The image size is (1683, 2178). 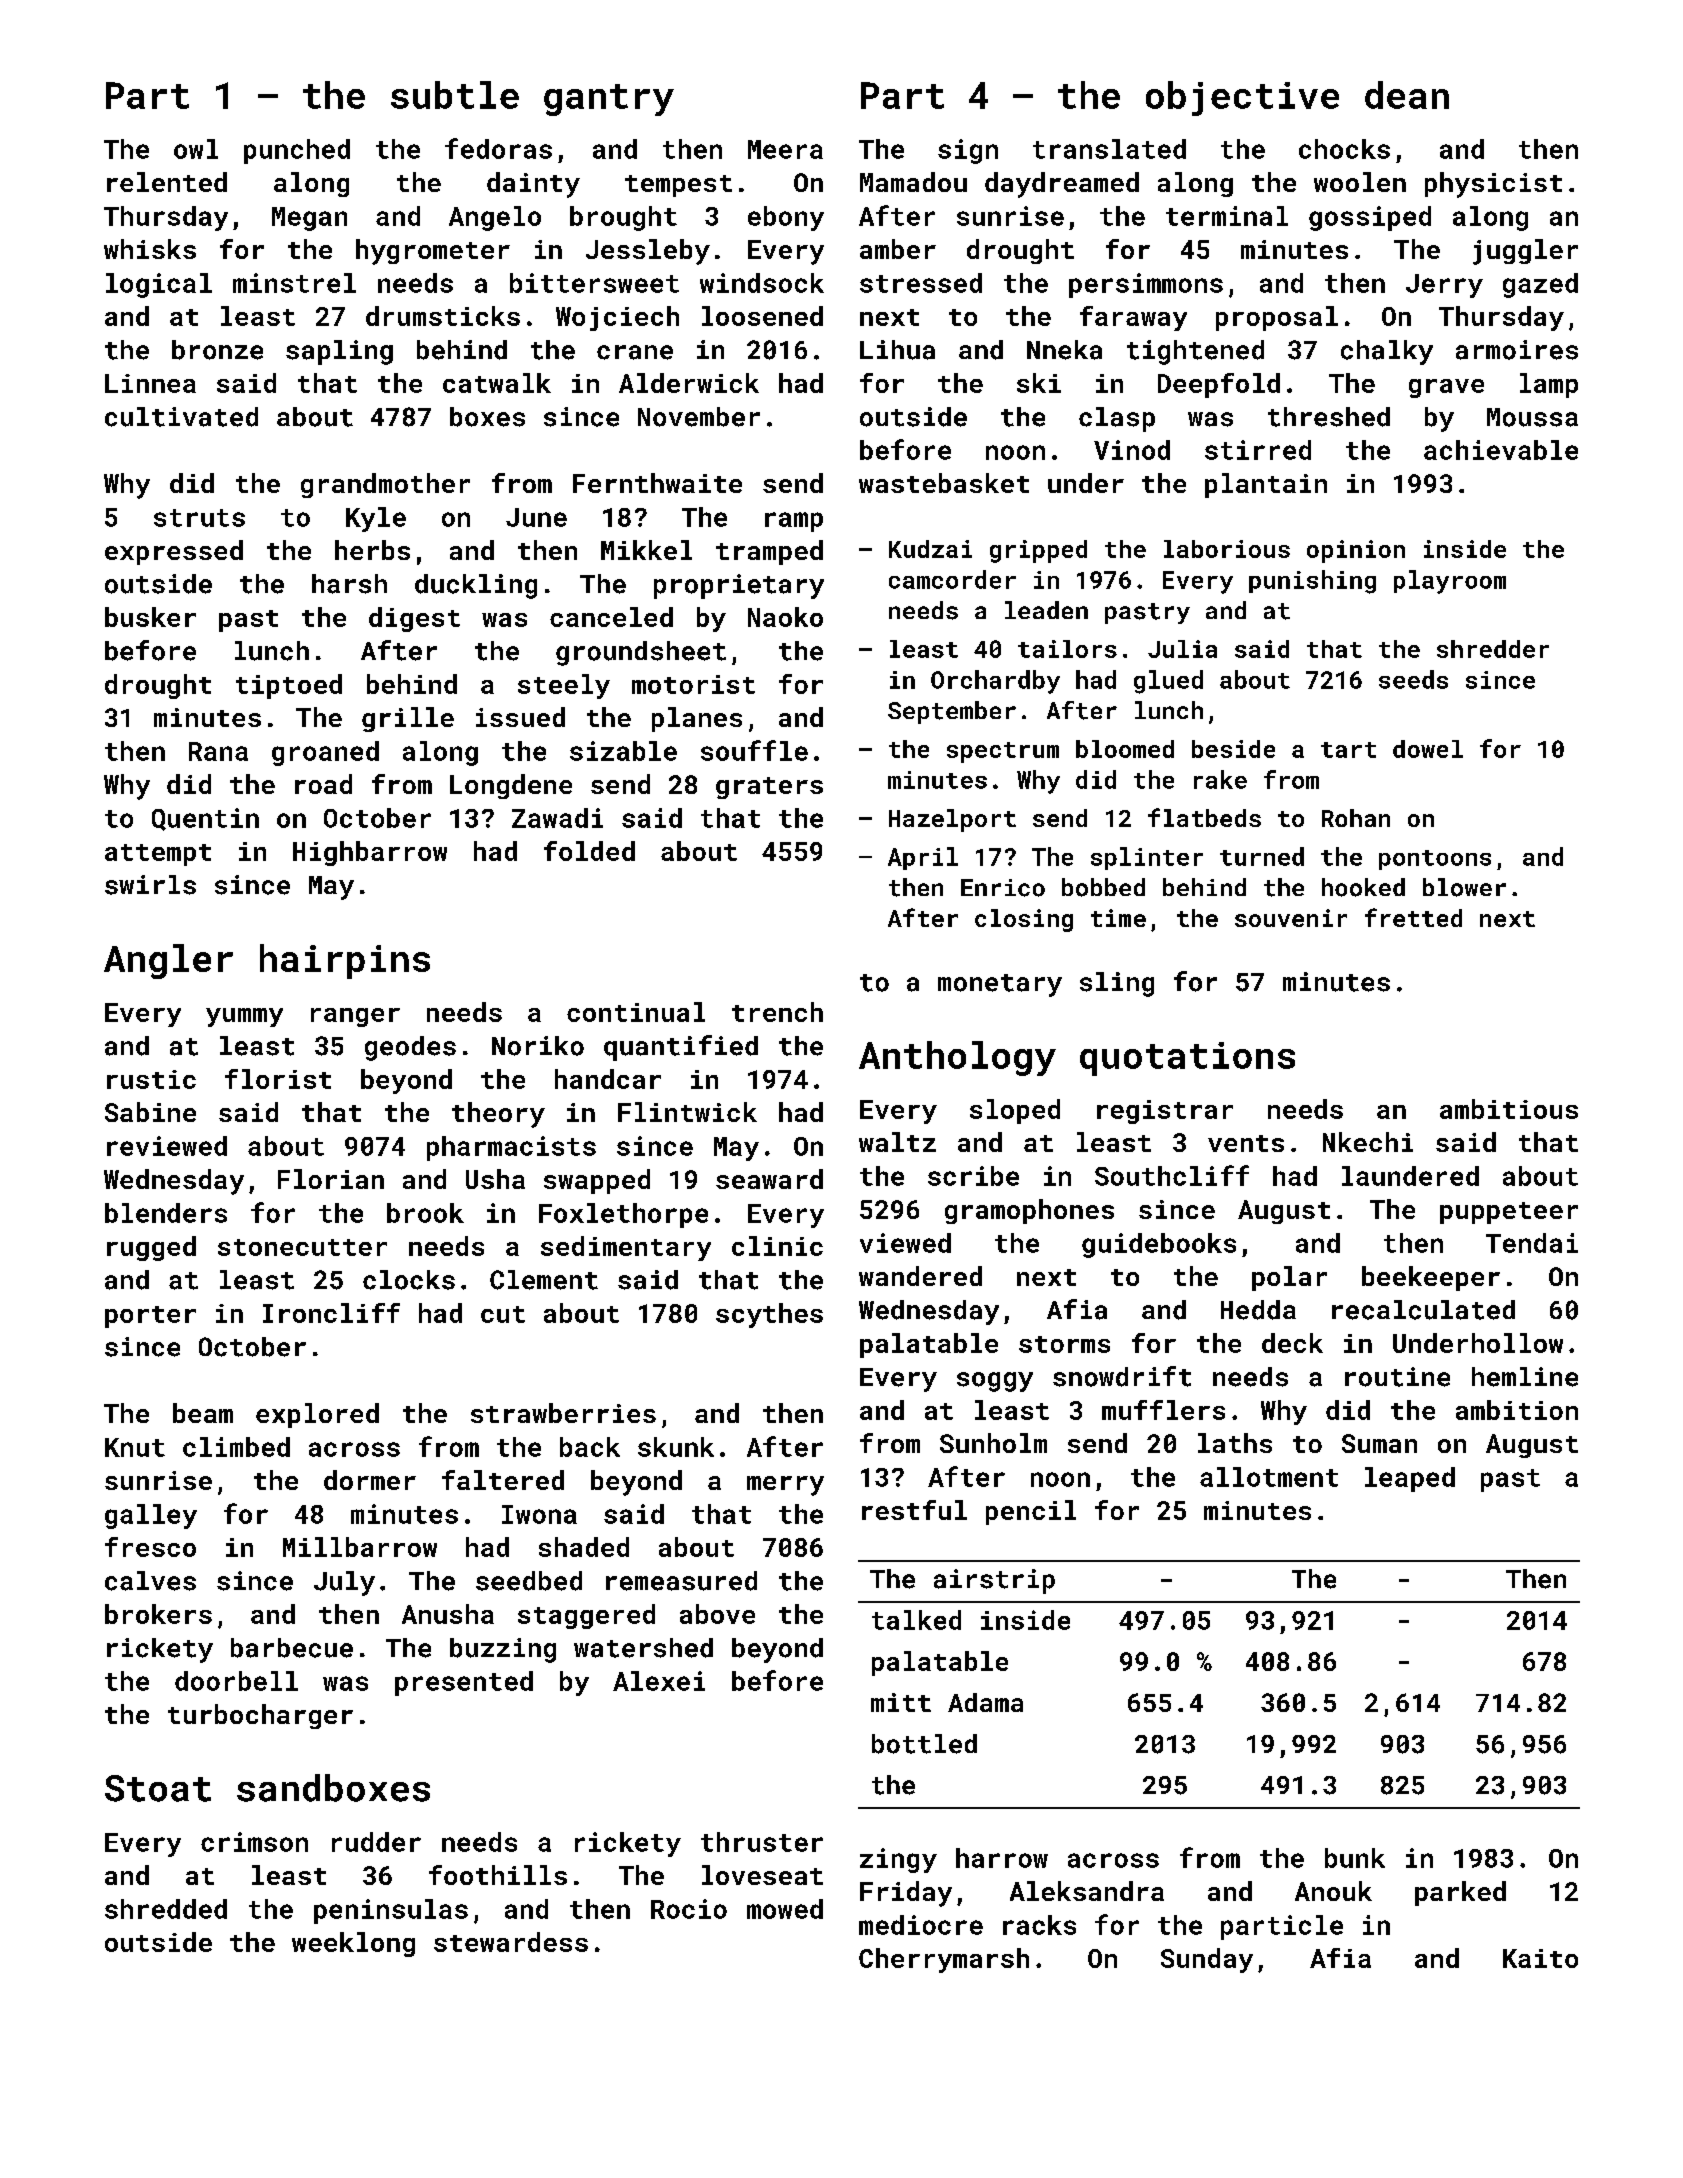 What do you see at coordinates (196, 149) in the image?
I see `owl` at bounding box center [196, 149].
